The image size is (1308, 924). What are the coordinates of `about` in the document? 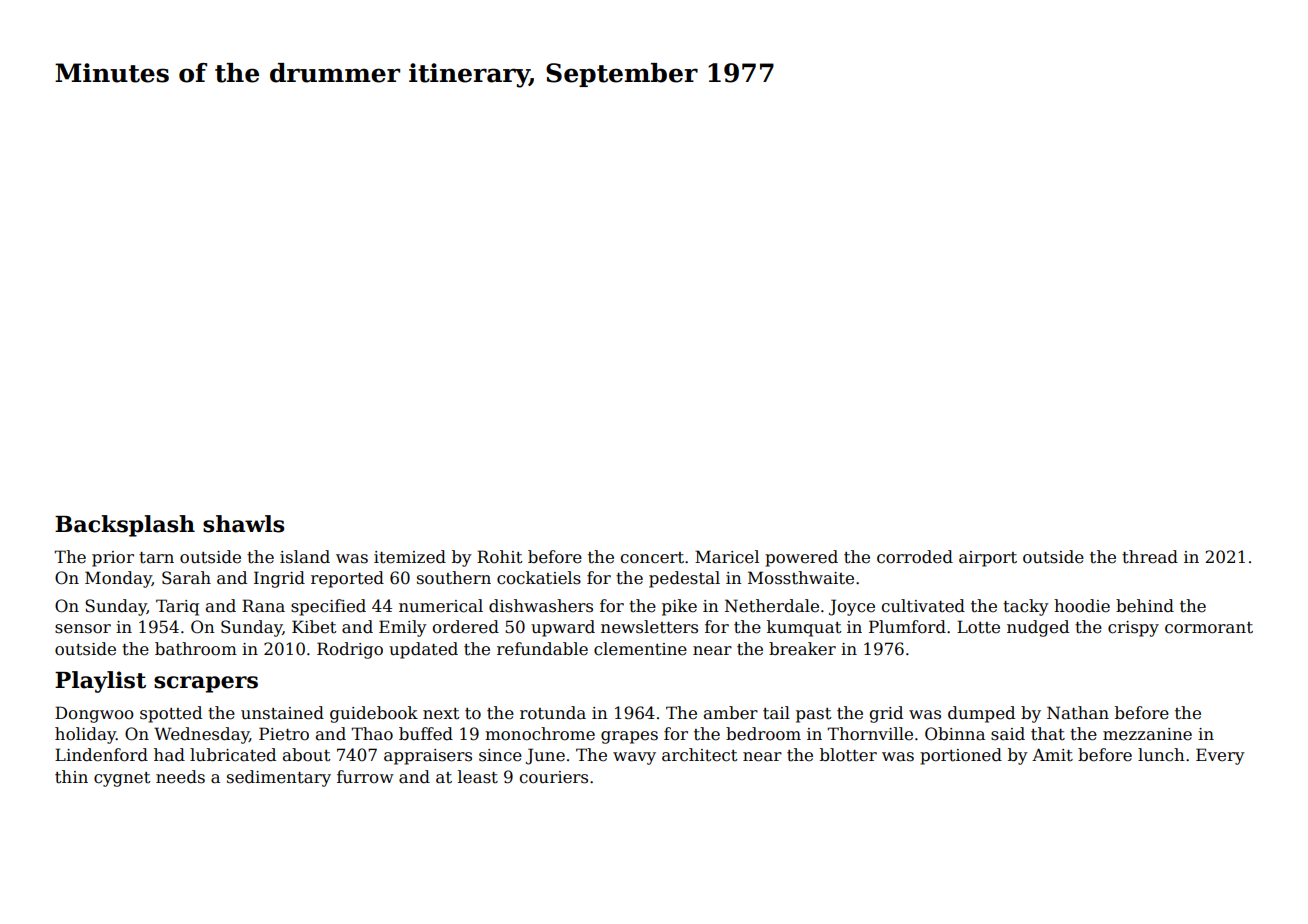 It's located at (306, 755).
